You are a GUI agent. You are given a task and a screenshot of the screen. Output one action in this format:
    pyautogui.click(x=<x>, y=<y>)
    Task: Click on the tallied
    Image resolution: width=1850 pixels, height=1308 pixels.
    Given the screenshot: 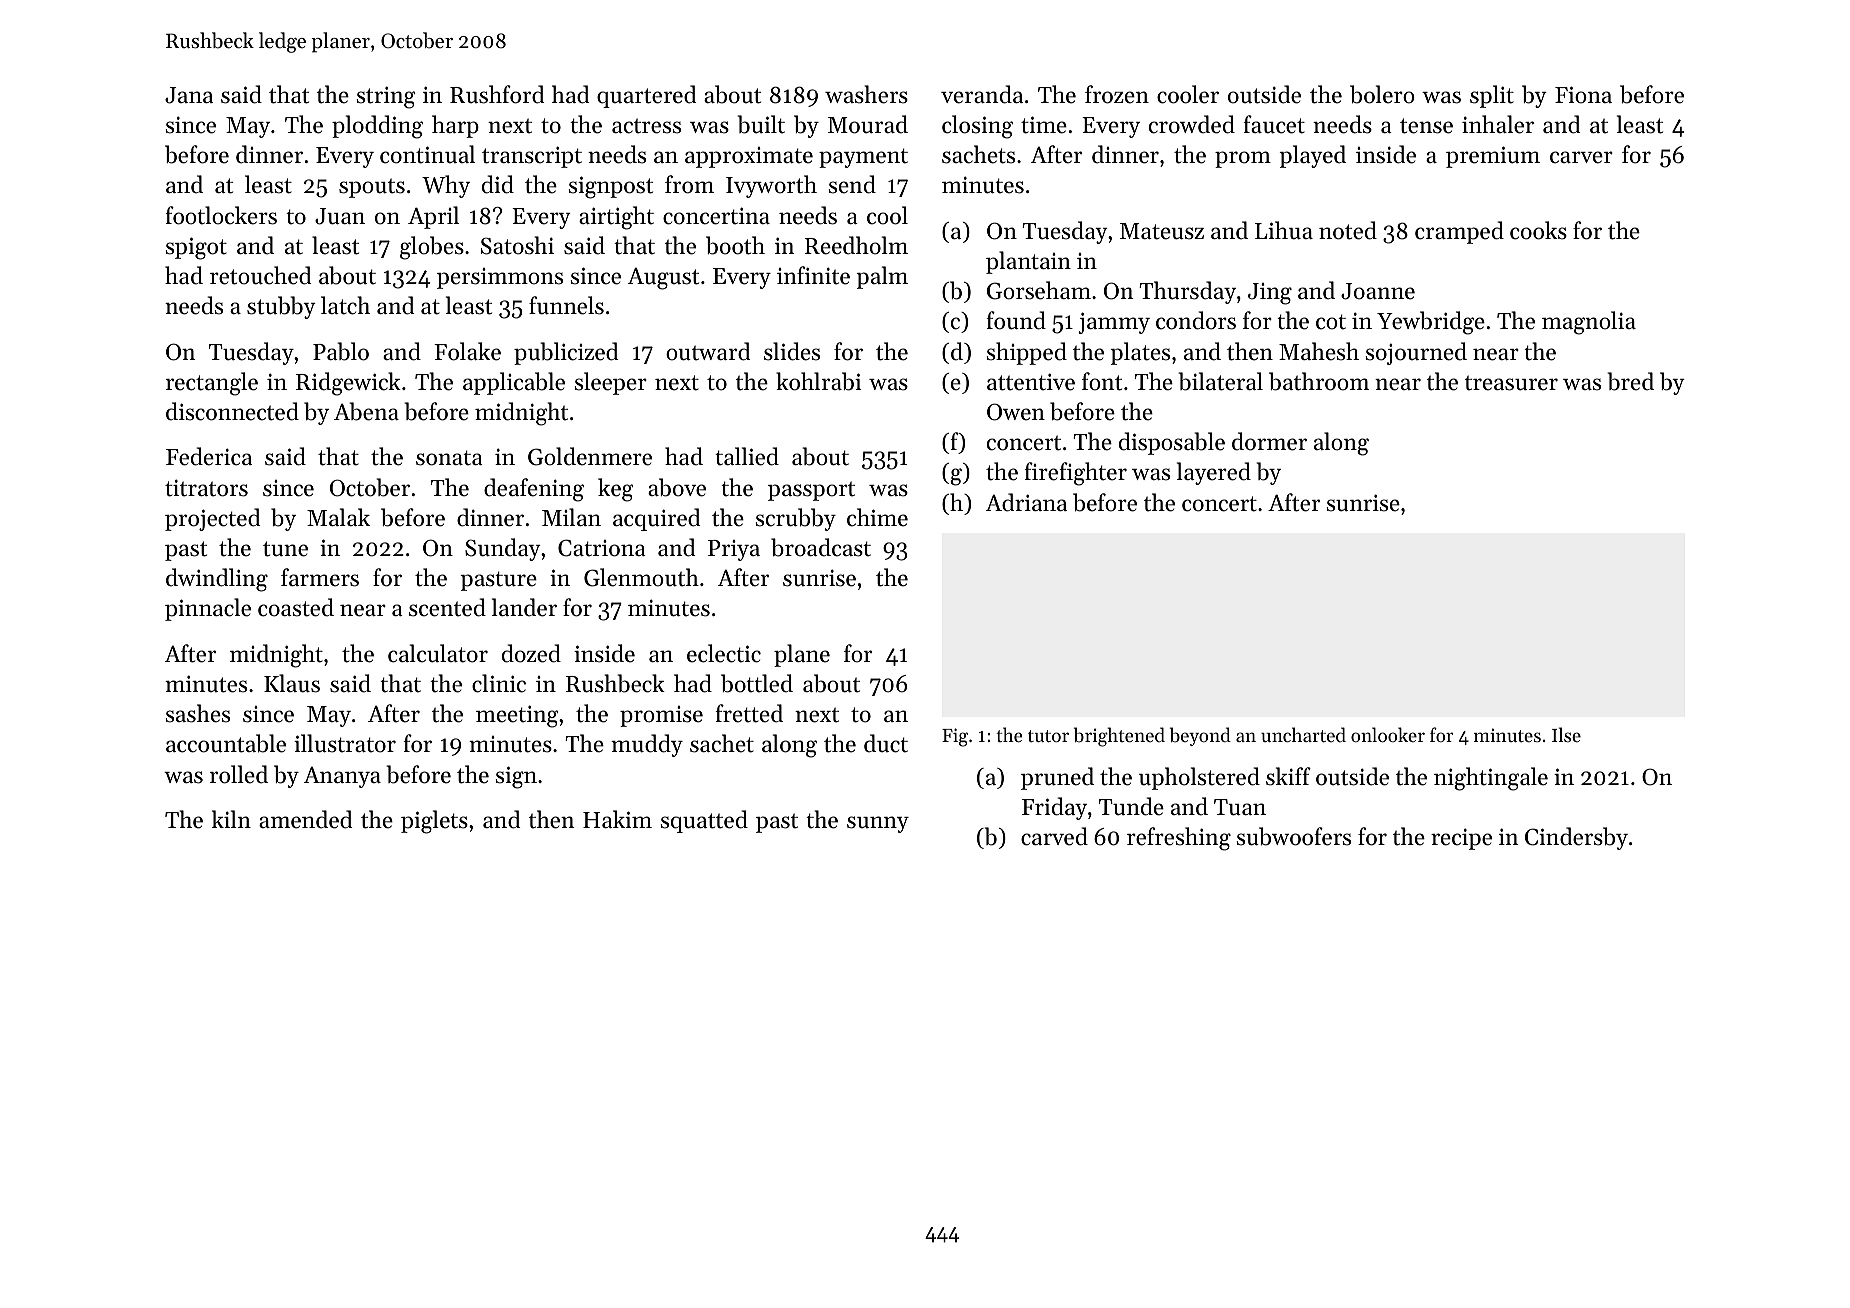 What is the action you would take?
    pyautogui.click(x=747, y=456)
